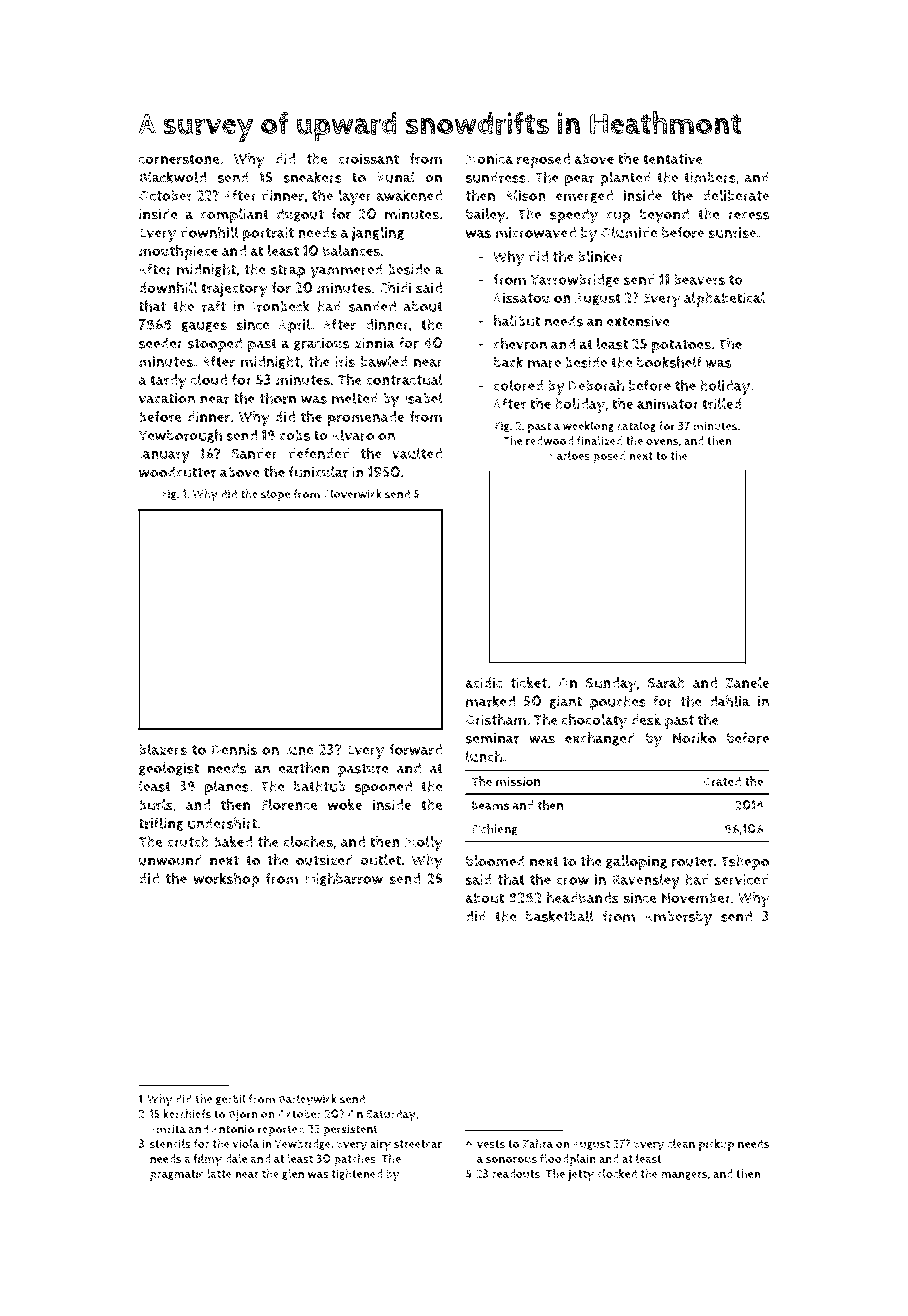 This screenshot has height=1316, width=908. What do you see at coordinates (232, 1129) in the screenshot?
I see `Antonio` at bounding box center [232, 1129].
